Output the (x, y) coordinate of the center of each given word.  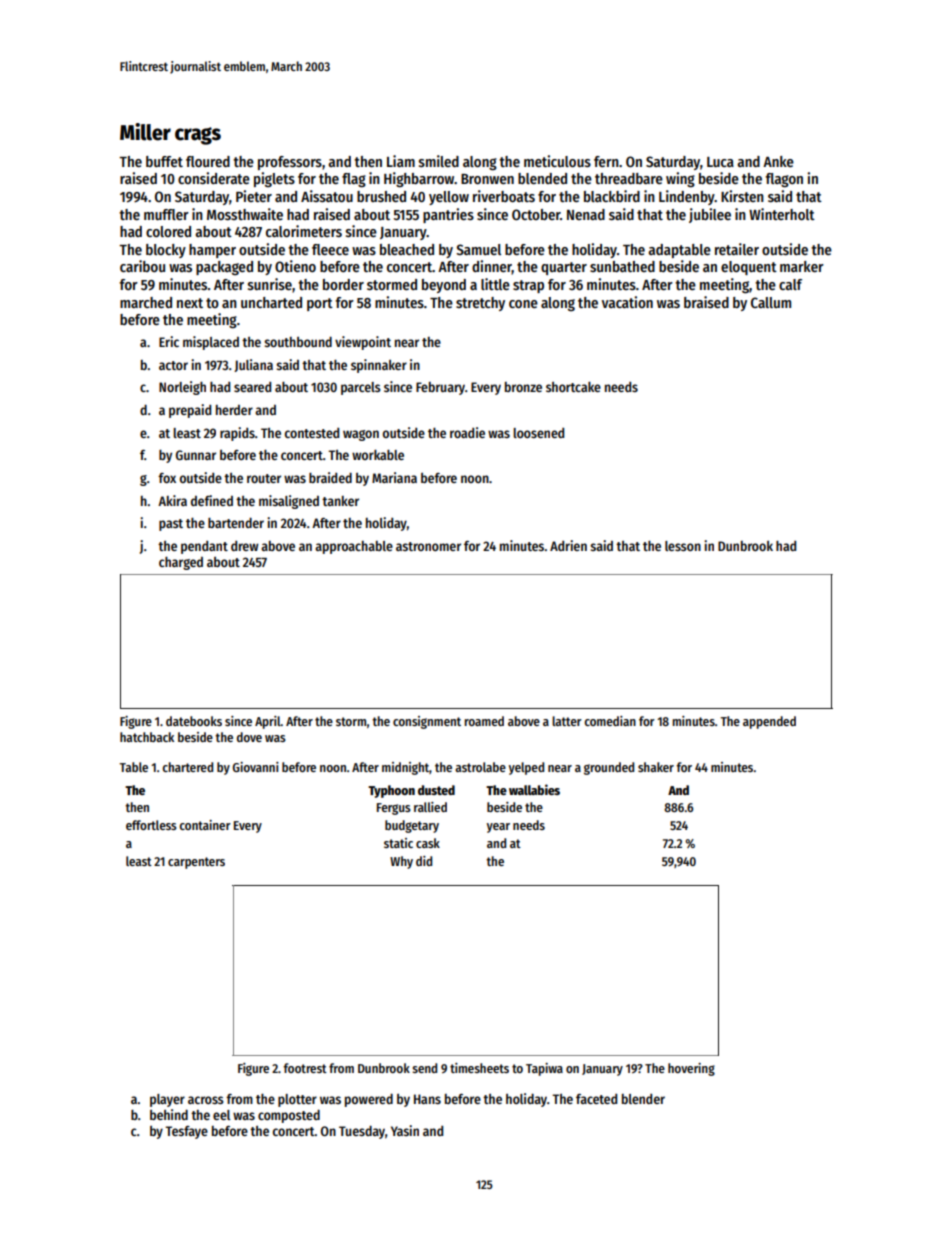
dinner (492, 267)
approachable (354, 547)
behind (169, 1114)
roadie (467, 432)
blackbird (612, 196)
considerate (214, 178)
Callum (771, 302)
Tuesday (362, 1132)
